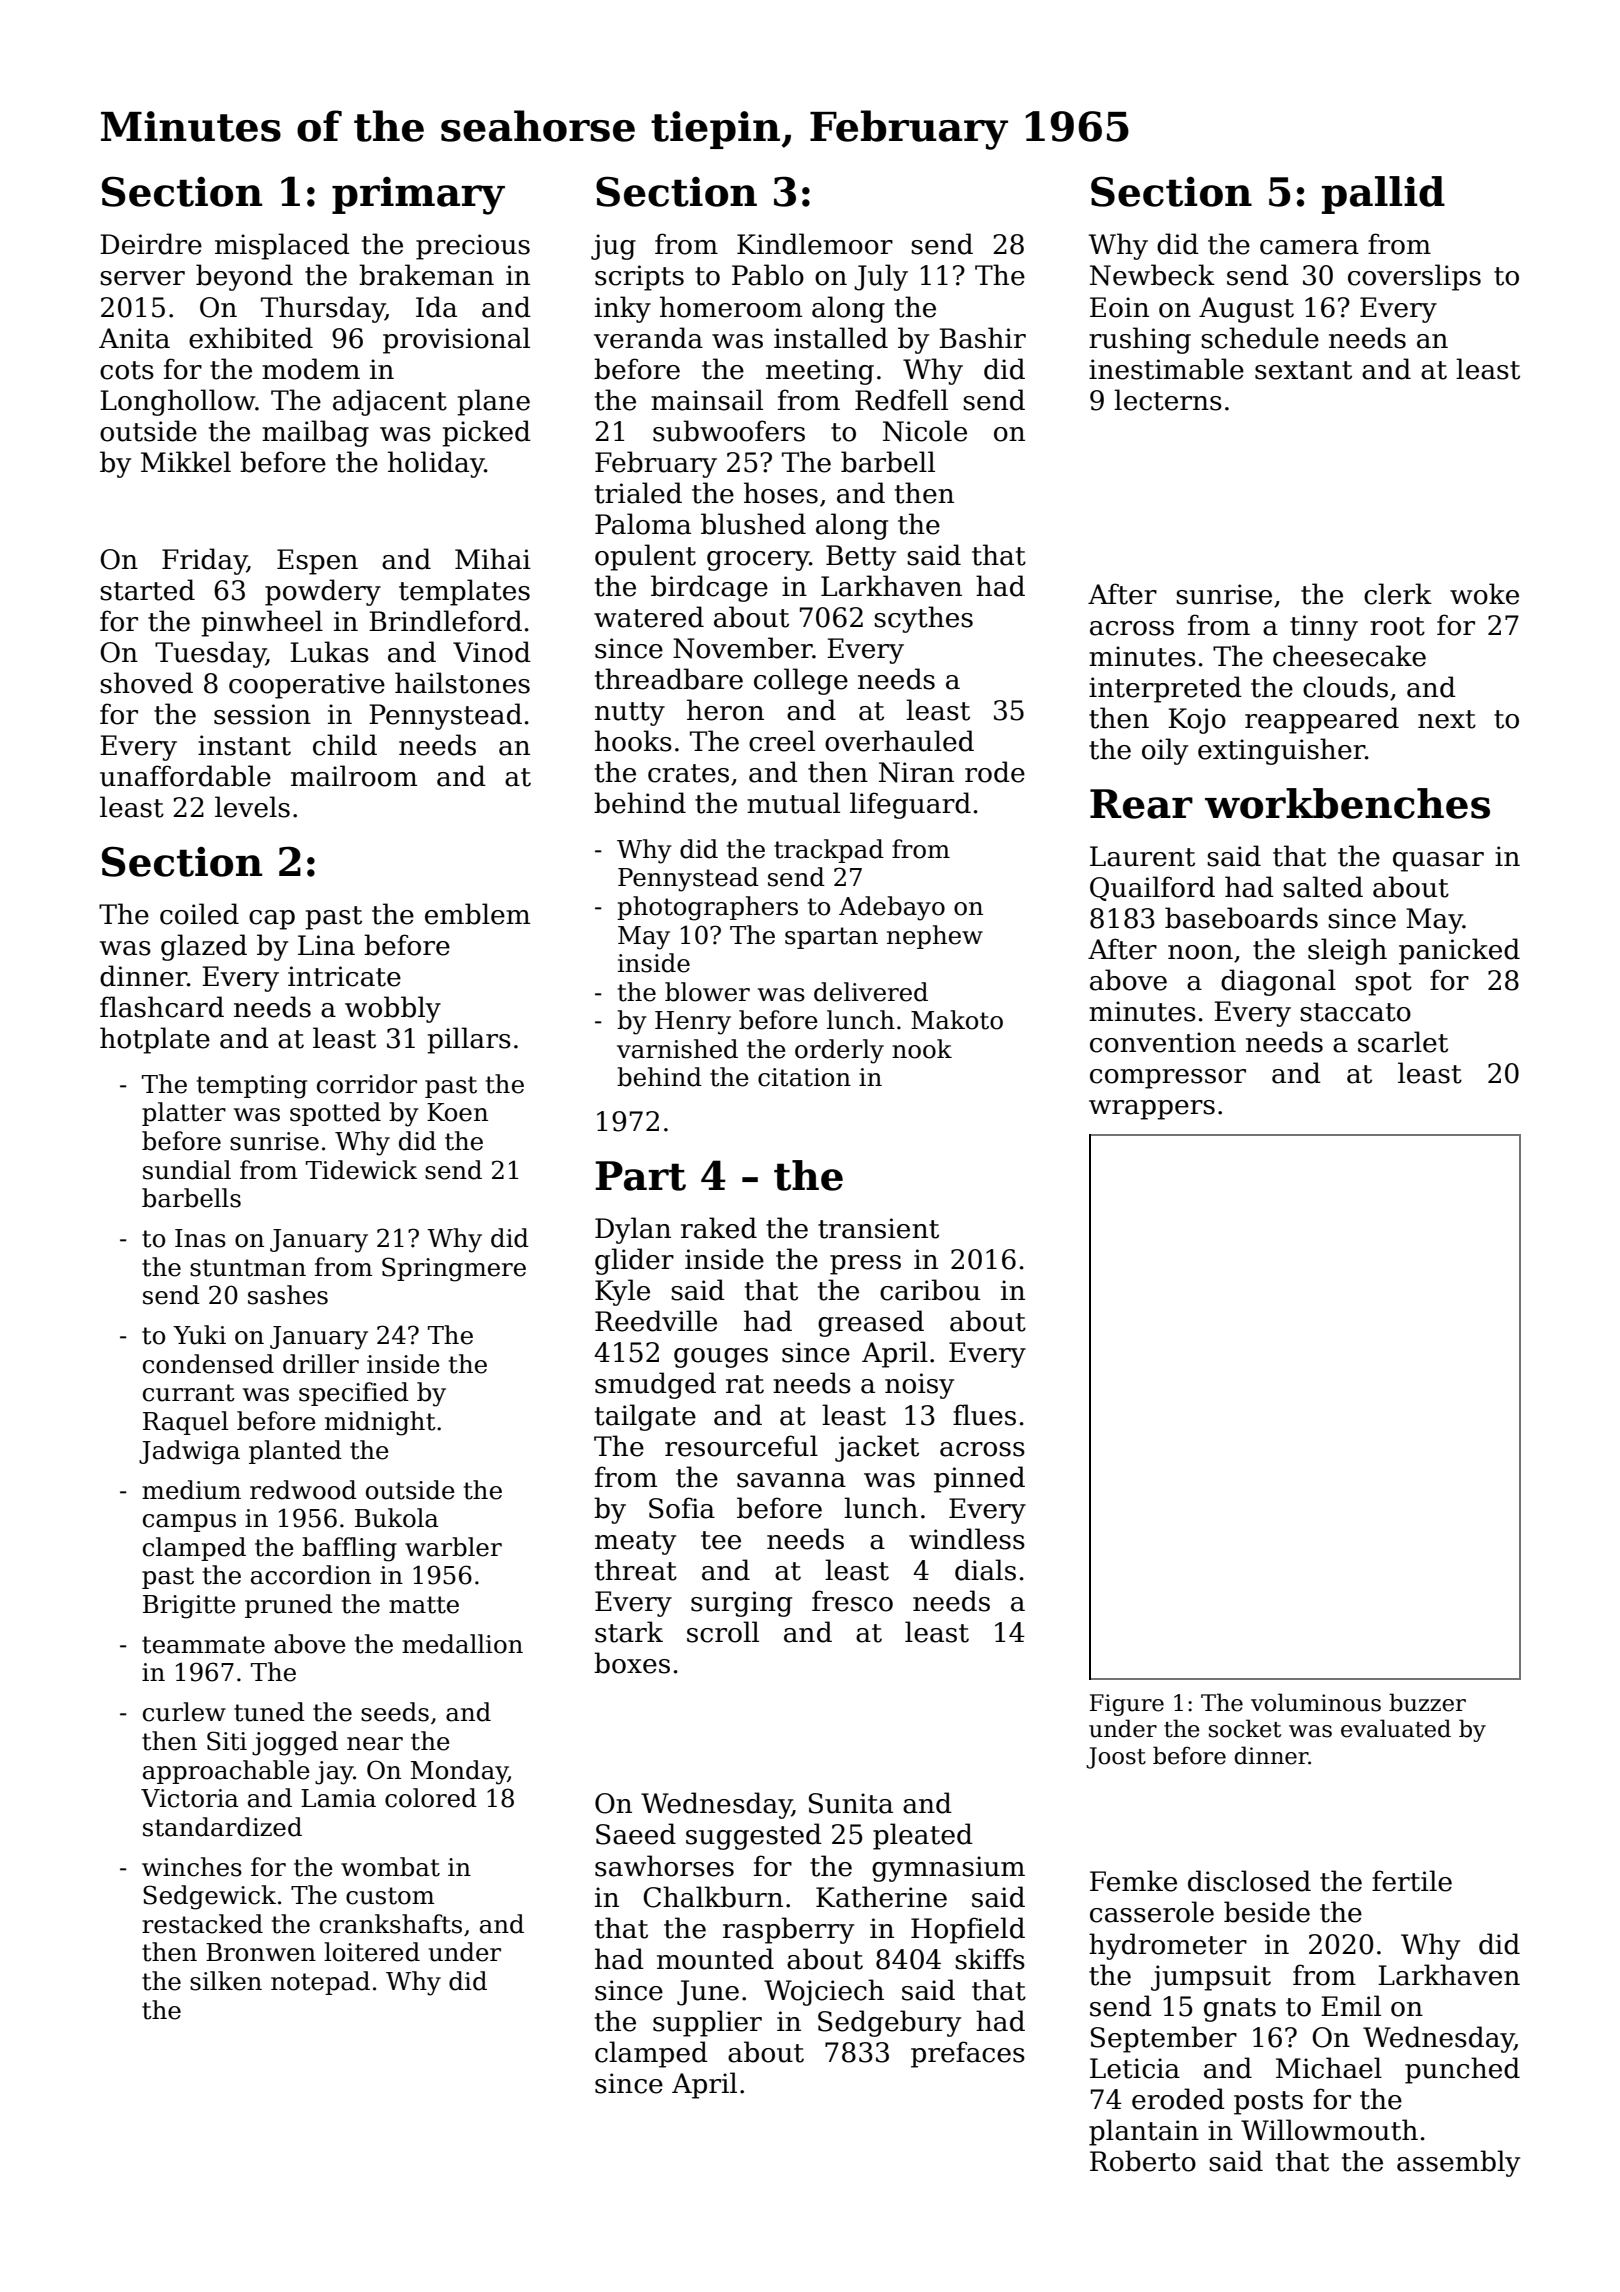  Describe the element at coordinates (222, 1827) in the screenshot. I see `standardized` at that location.
